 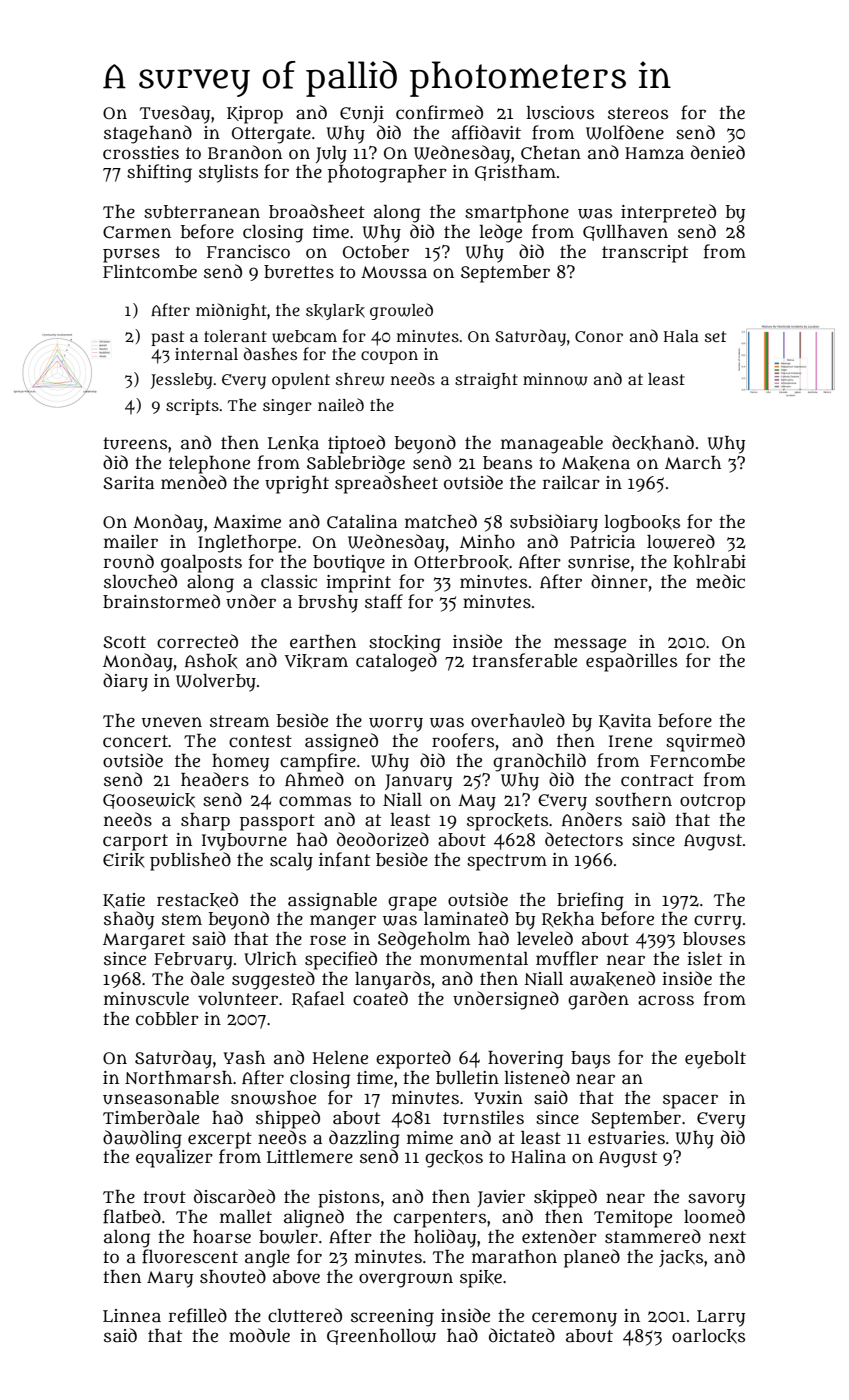 I want to click on Eunji, so click(x=362, y=114).
